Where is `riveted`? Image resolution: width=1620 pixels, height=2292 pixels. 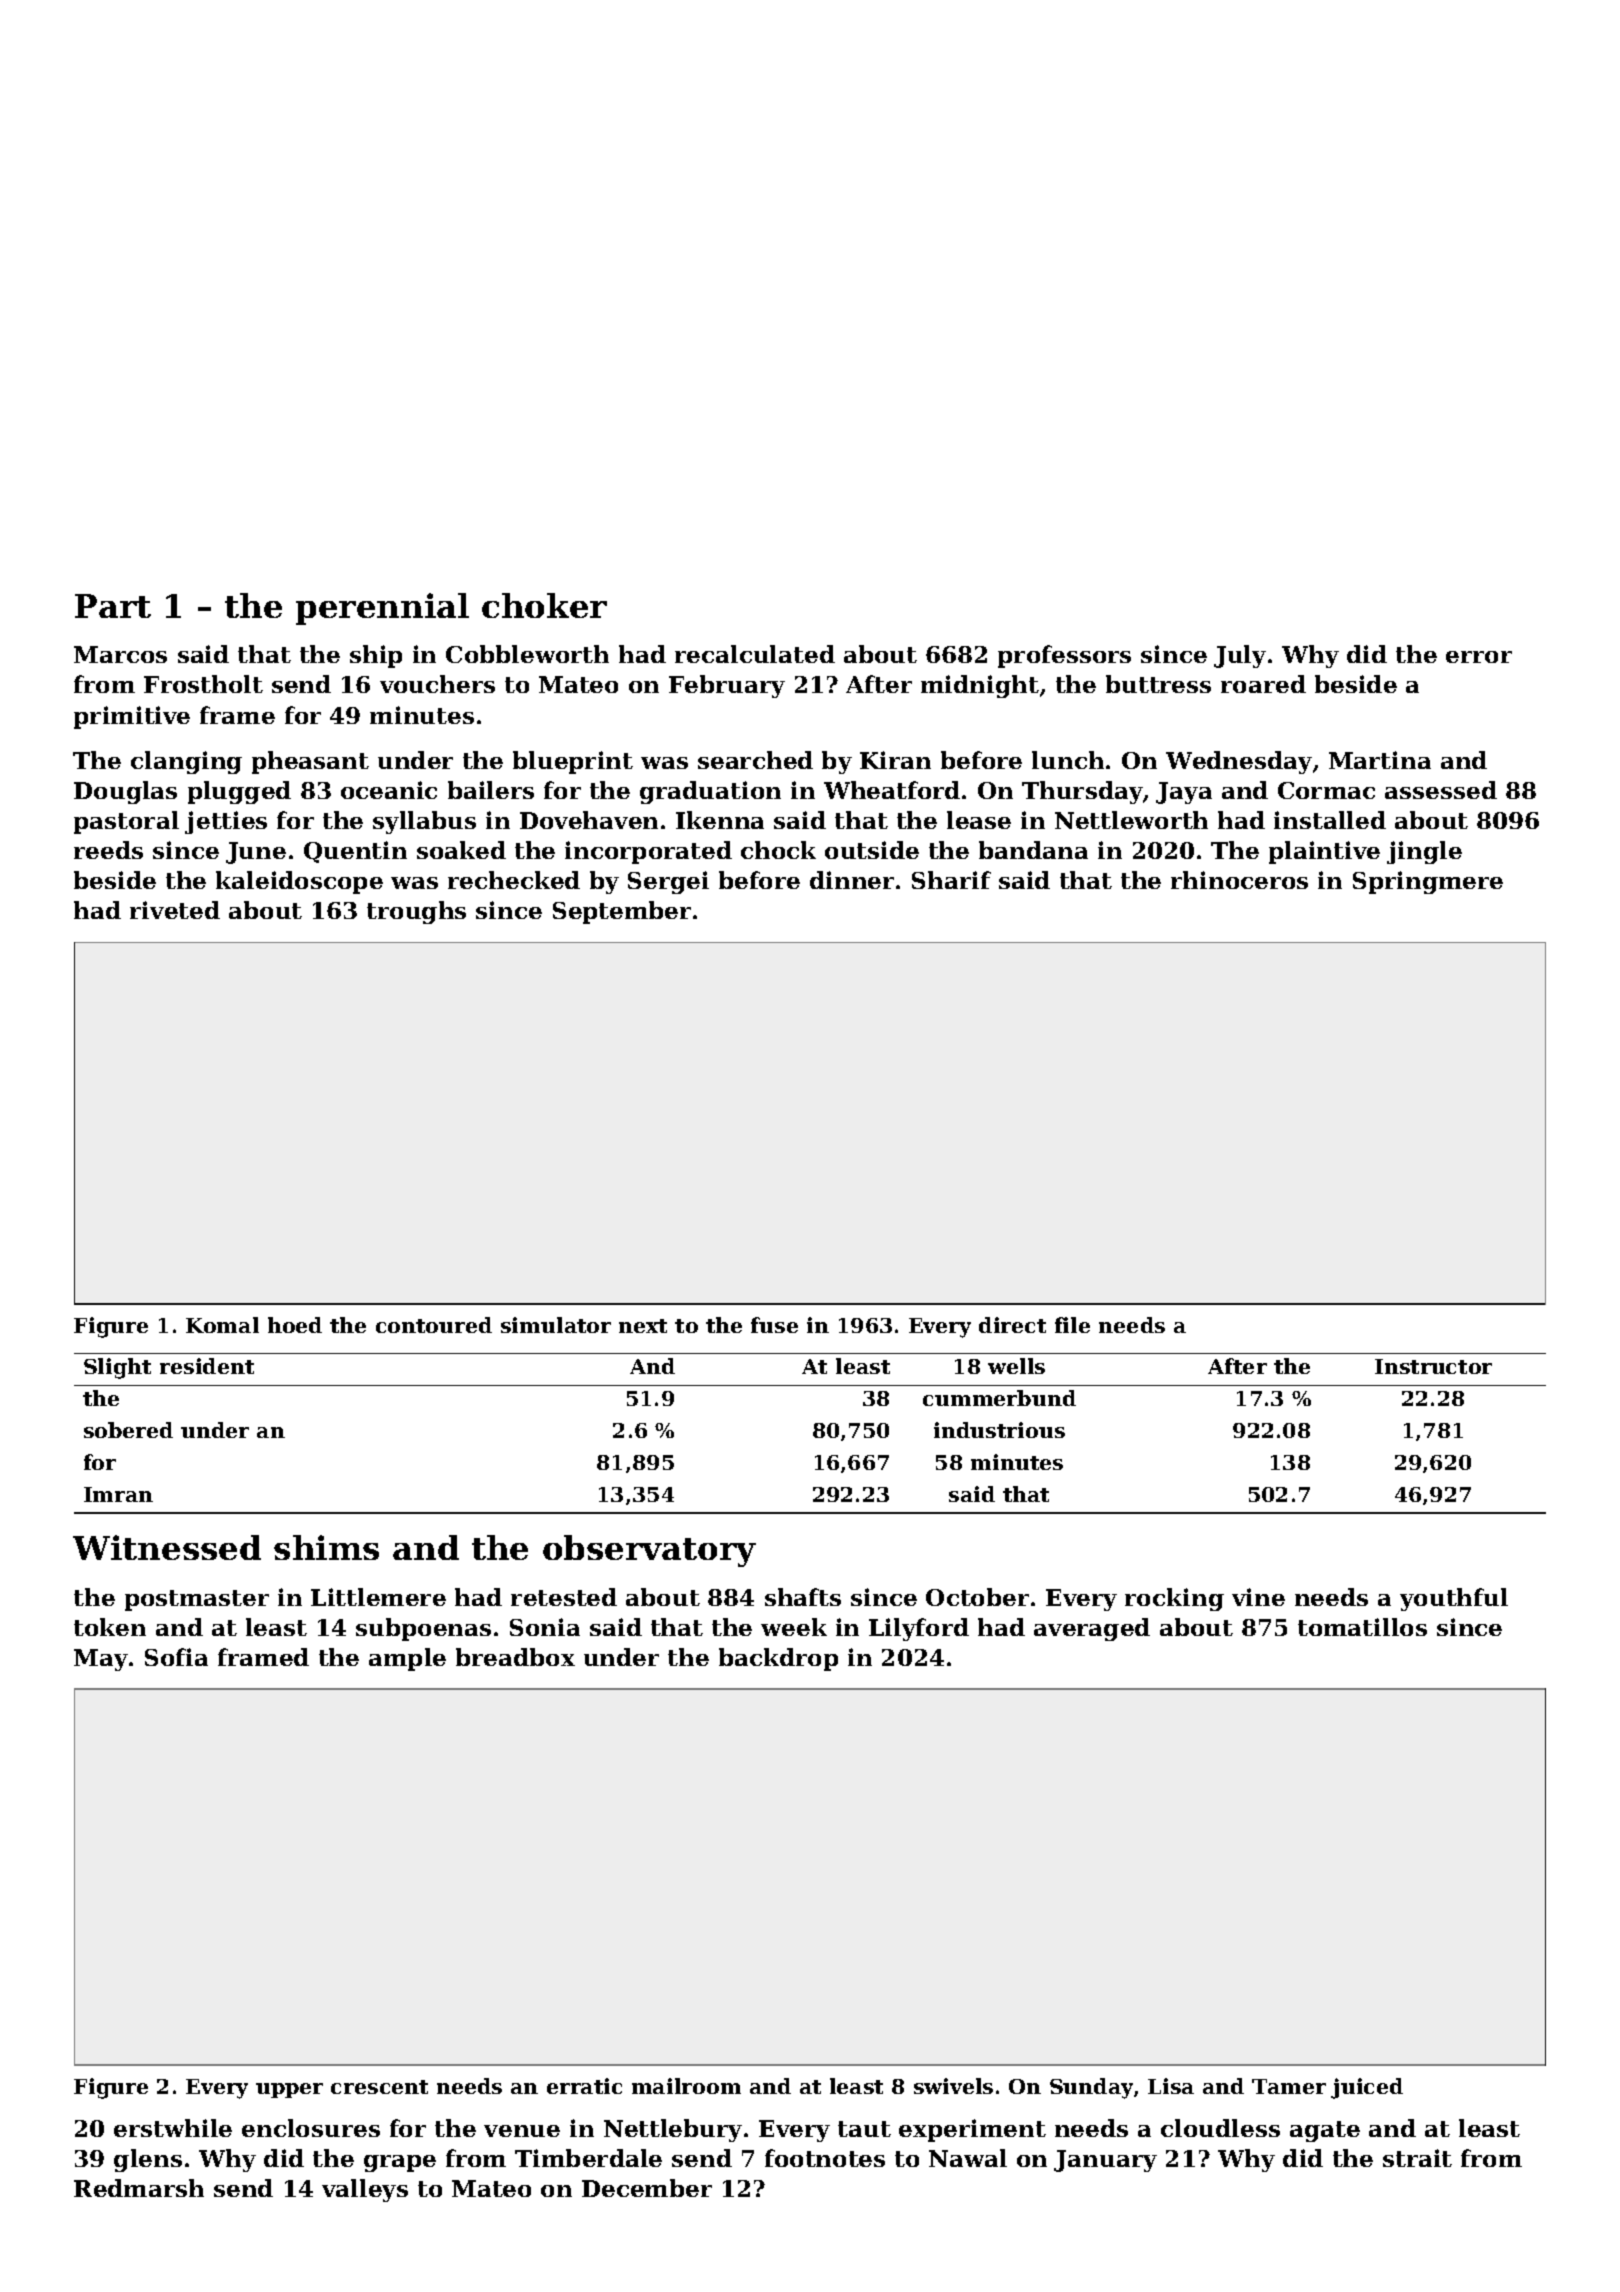 riveted is located at coordinates (175, 910).
